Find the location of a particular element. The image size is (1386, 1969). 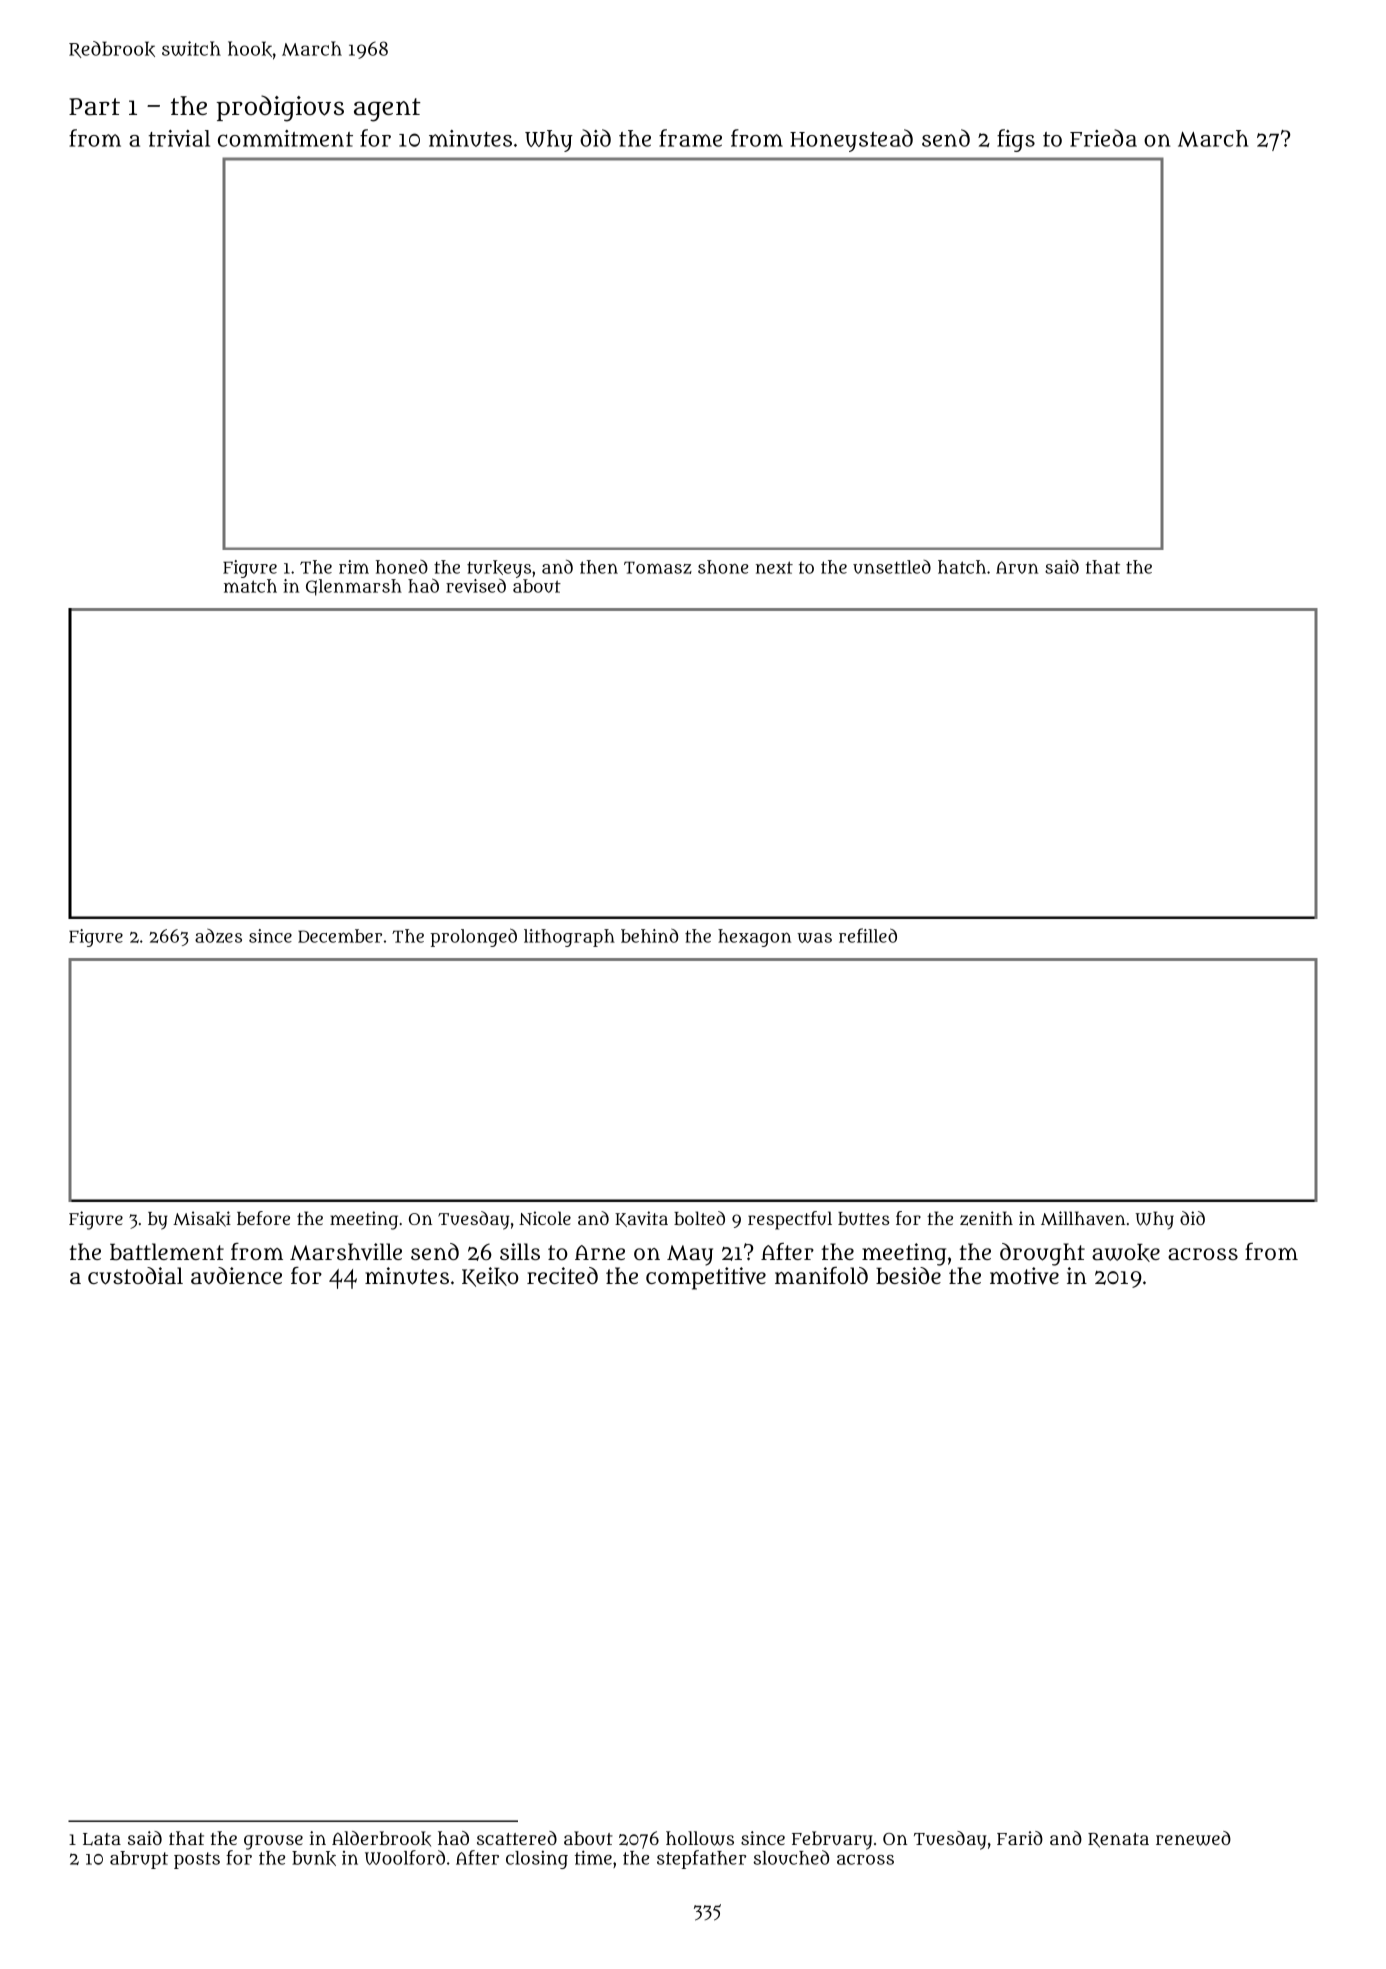

bolted is located at coordinates (699, 1218).
